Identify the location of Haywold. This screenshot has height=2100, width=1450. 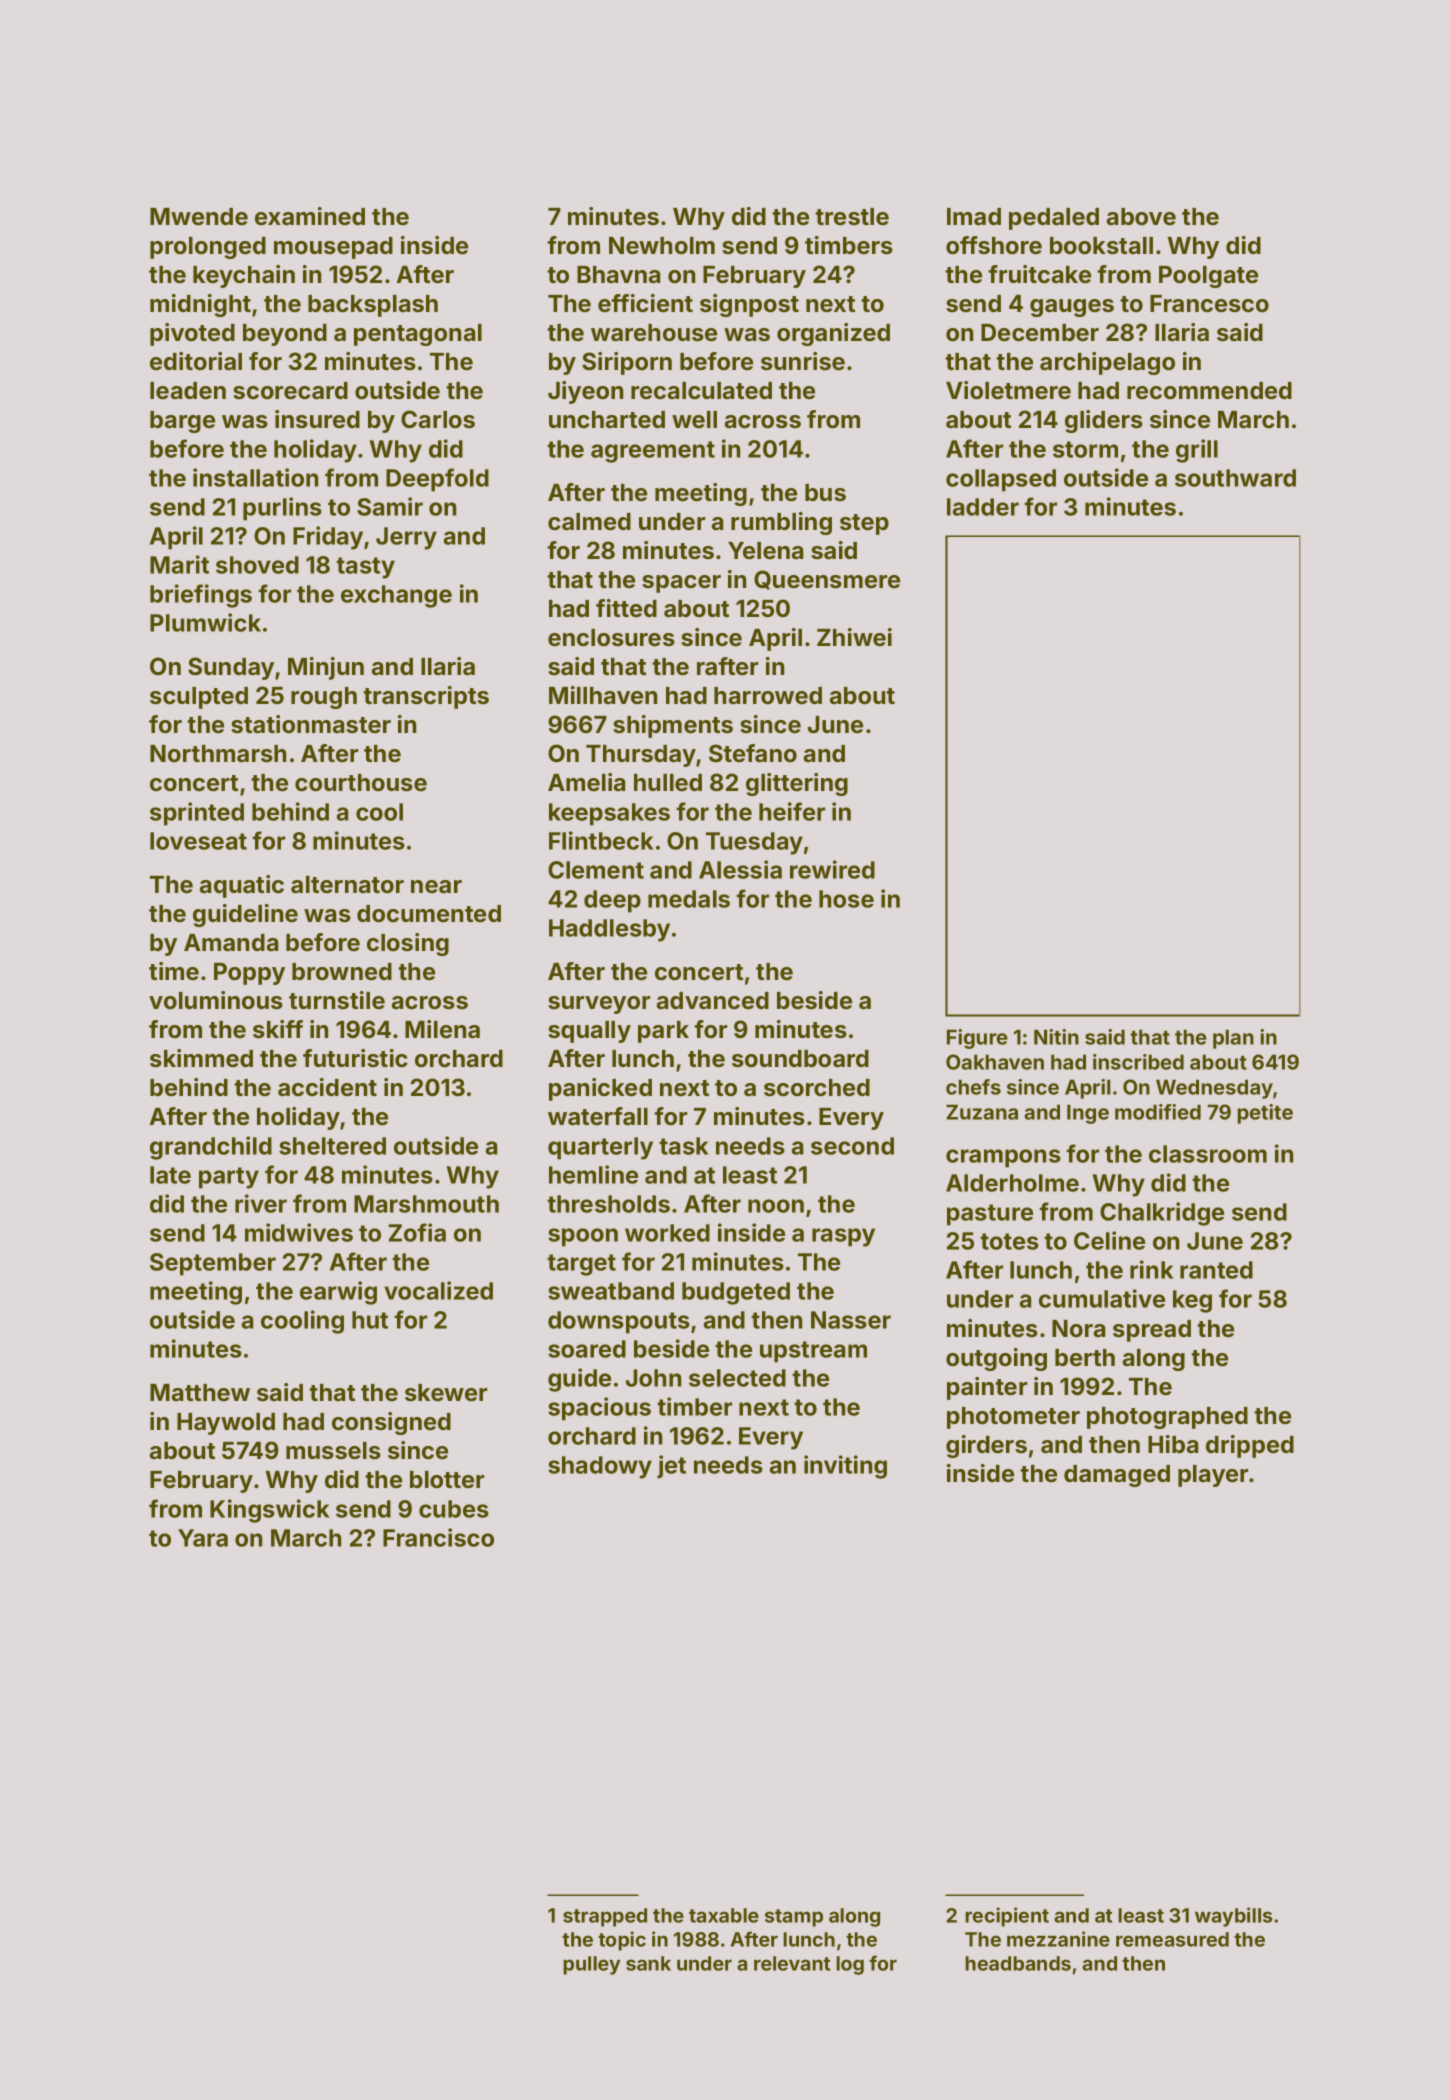
(226, 1424).
